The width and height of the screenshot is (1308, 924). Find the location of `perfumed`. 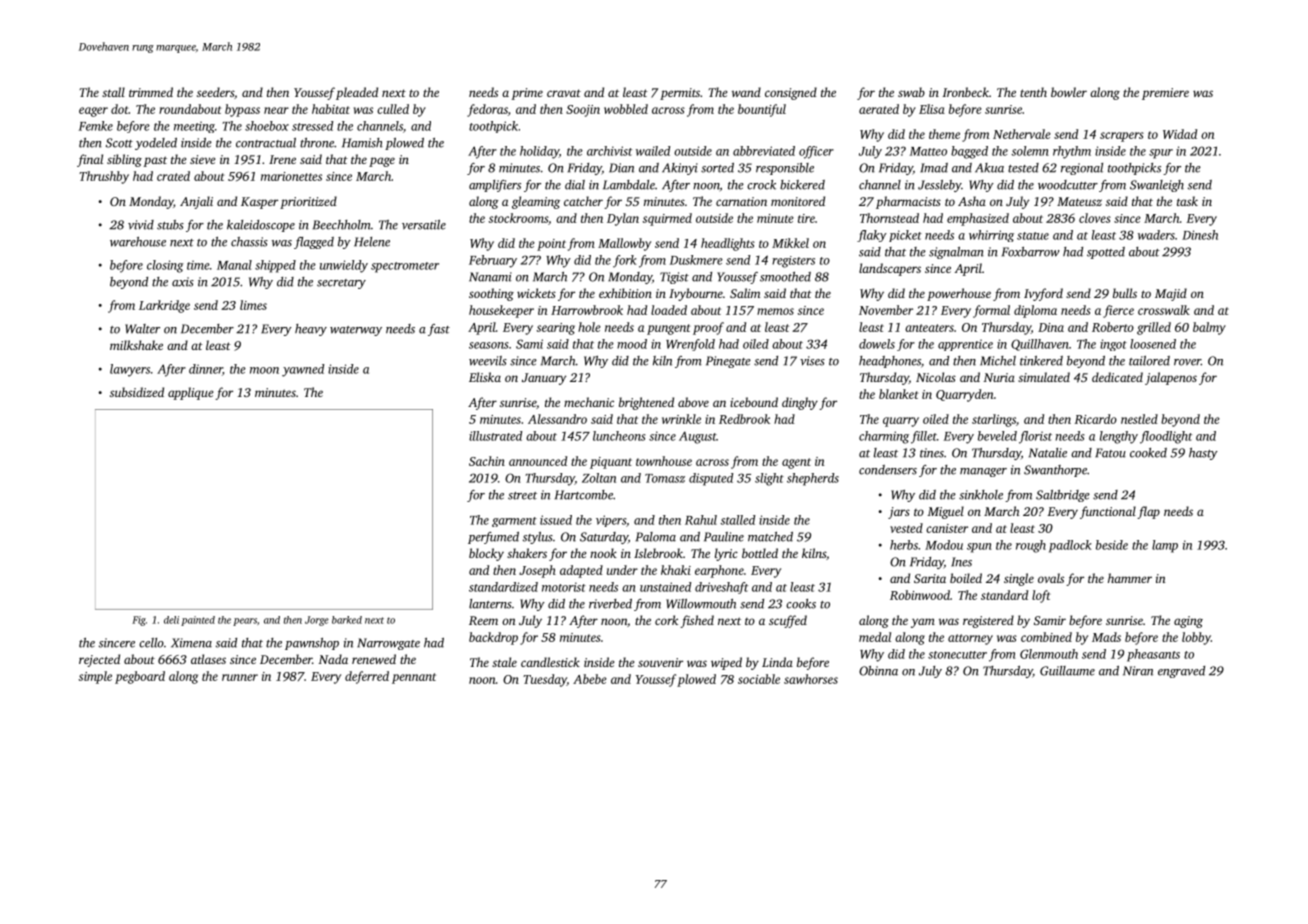

perfumed is located at coordinates (493, 538).
